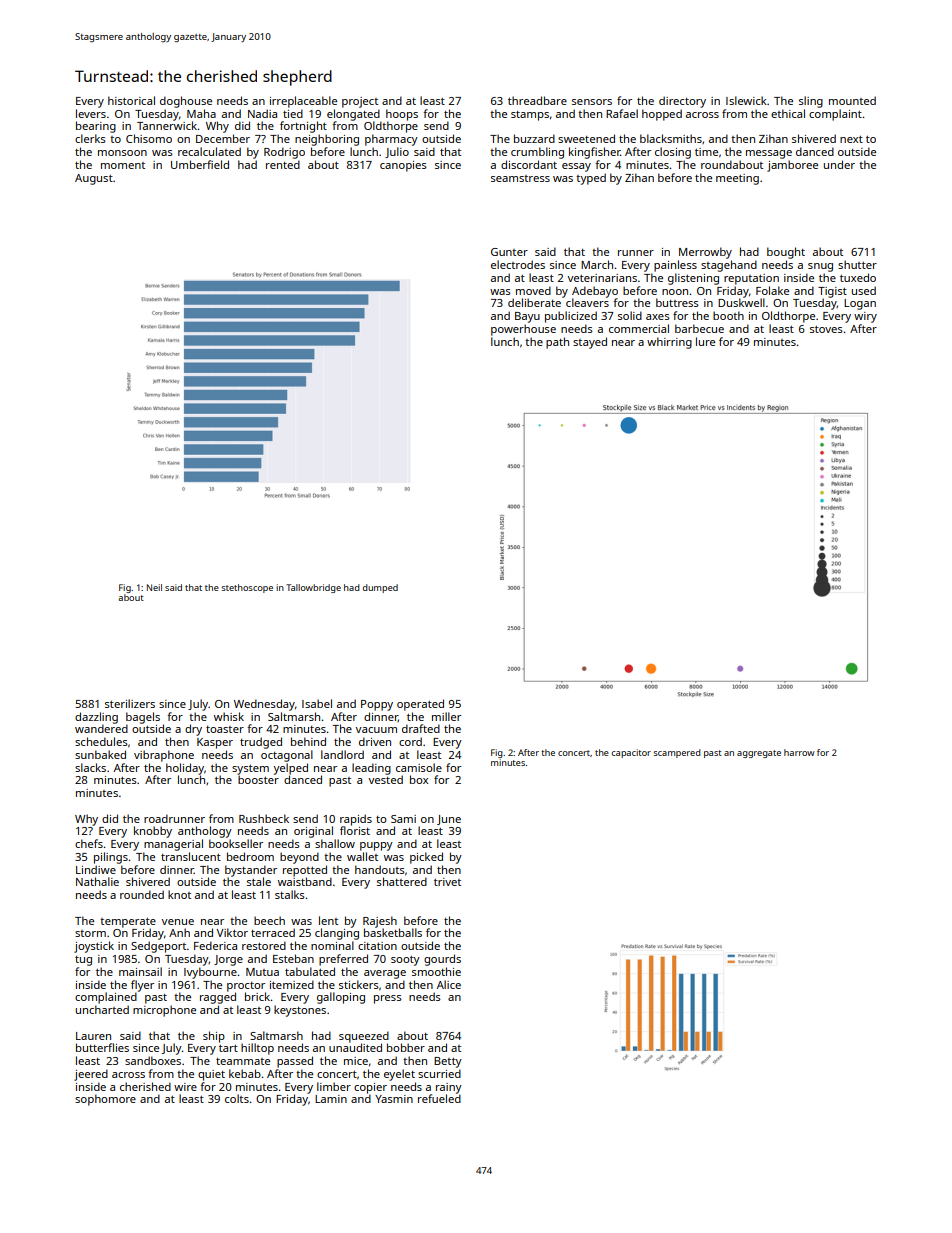 The image size is (952, 1233). What do you see at coordinates (509, 252) in the screenshot?
I see `Gunter` at bounding box center [509, 252].
